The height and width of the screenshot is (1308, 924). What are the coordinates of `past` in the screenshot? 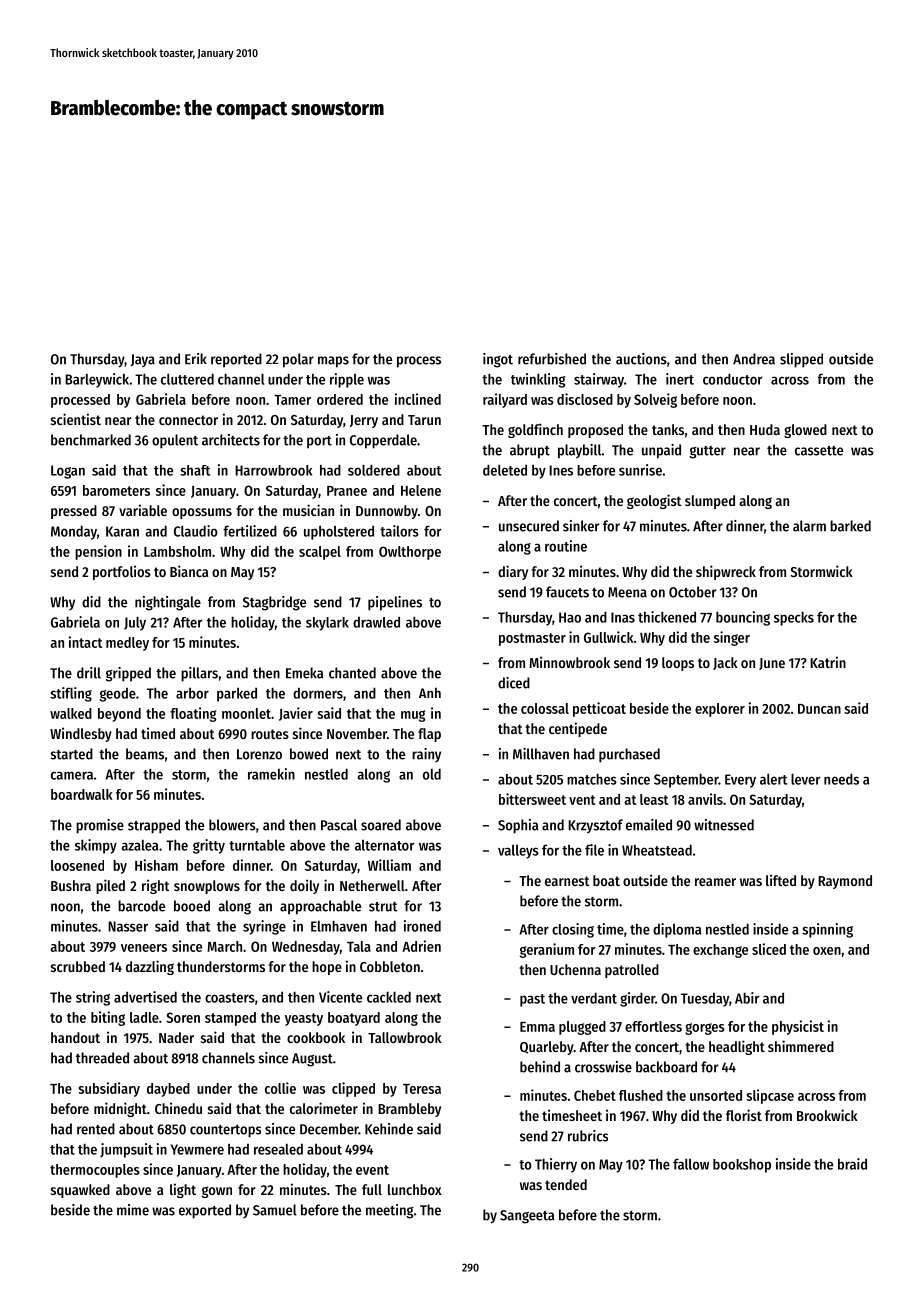 It's located at (532, 1000).
